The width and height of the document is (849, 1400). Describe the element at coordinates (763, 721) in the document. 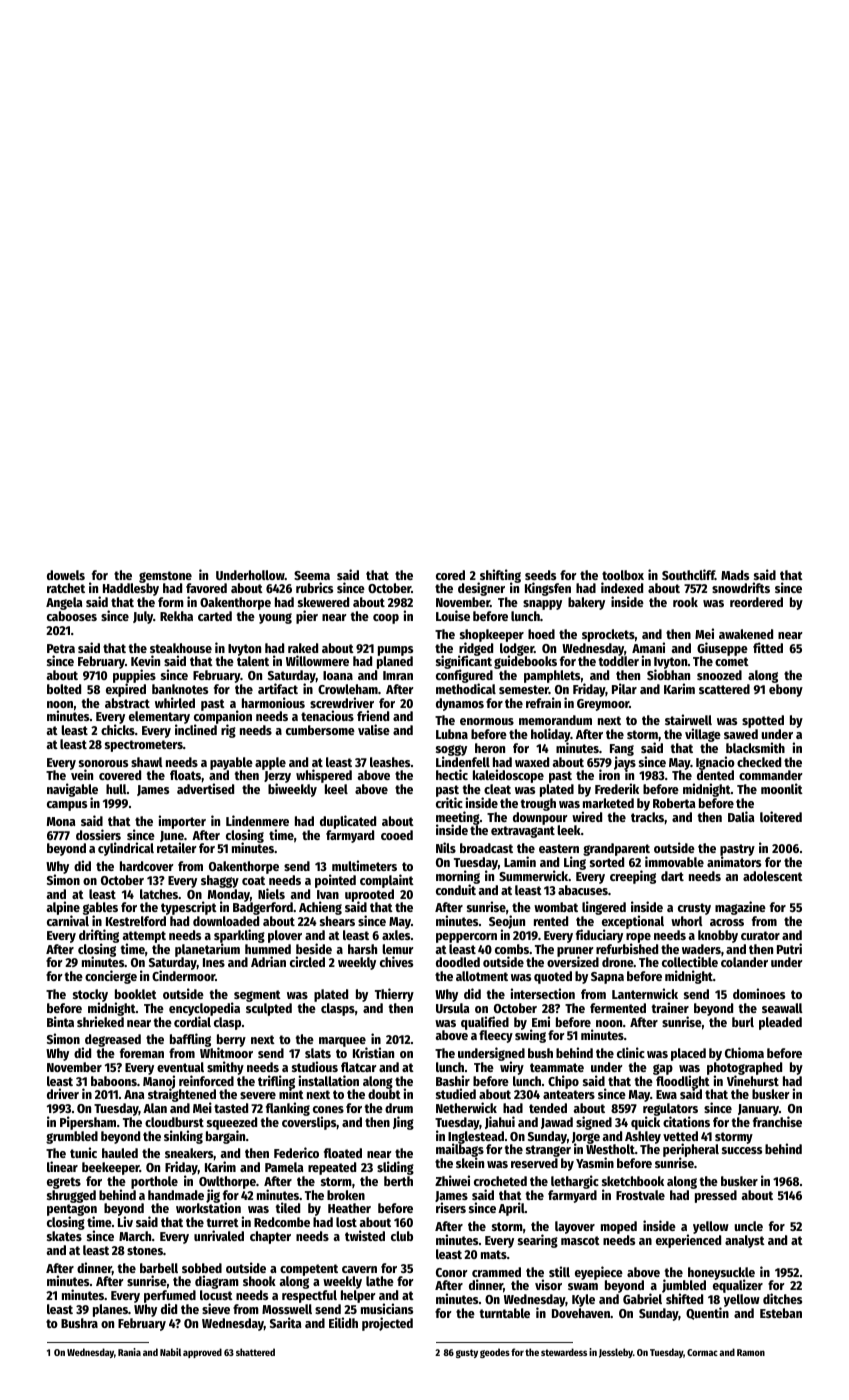

I see `spotted` at that location.
